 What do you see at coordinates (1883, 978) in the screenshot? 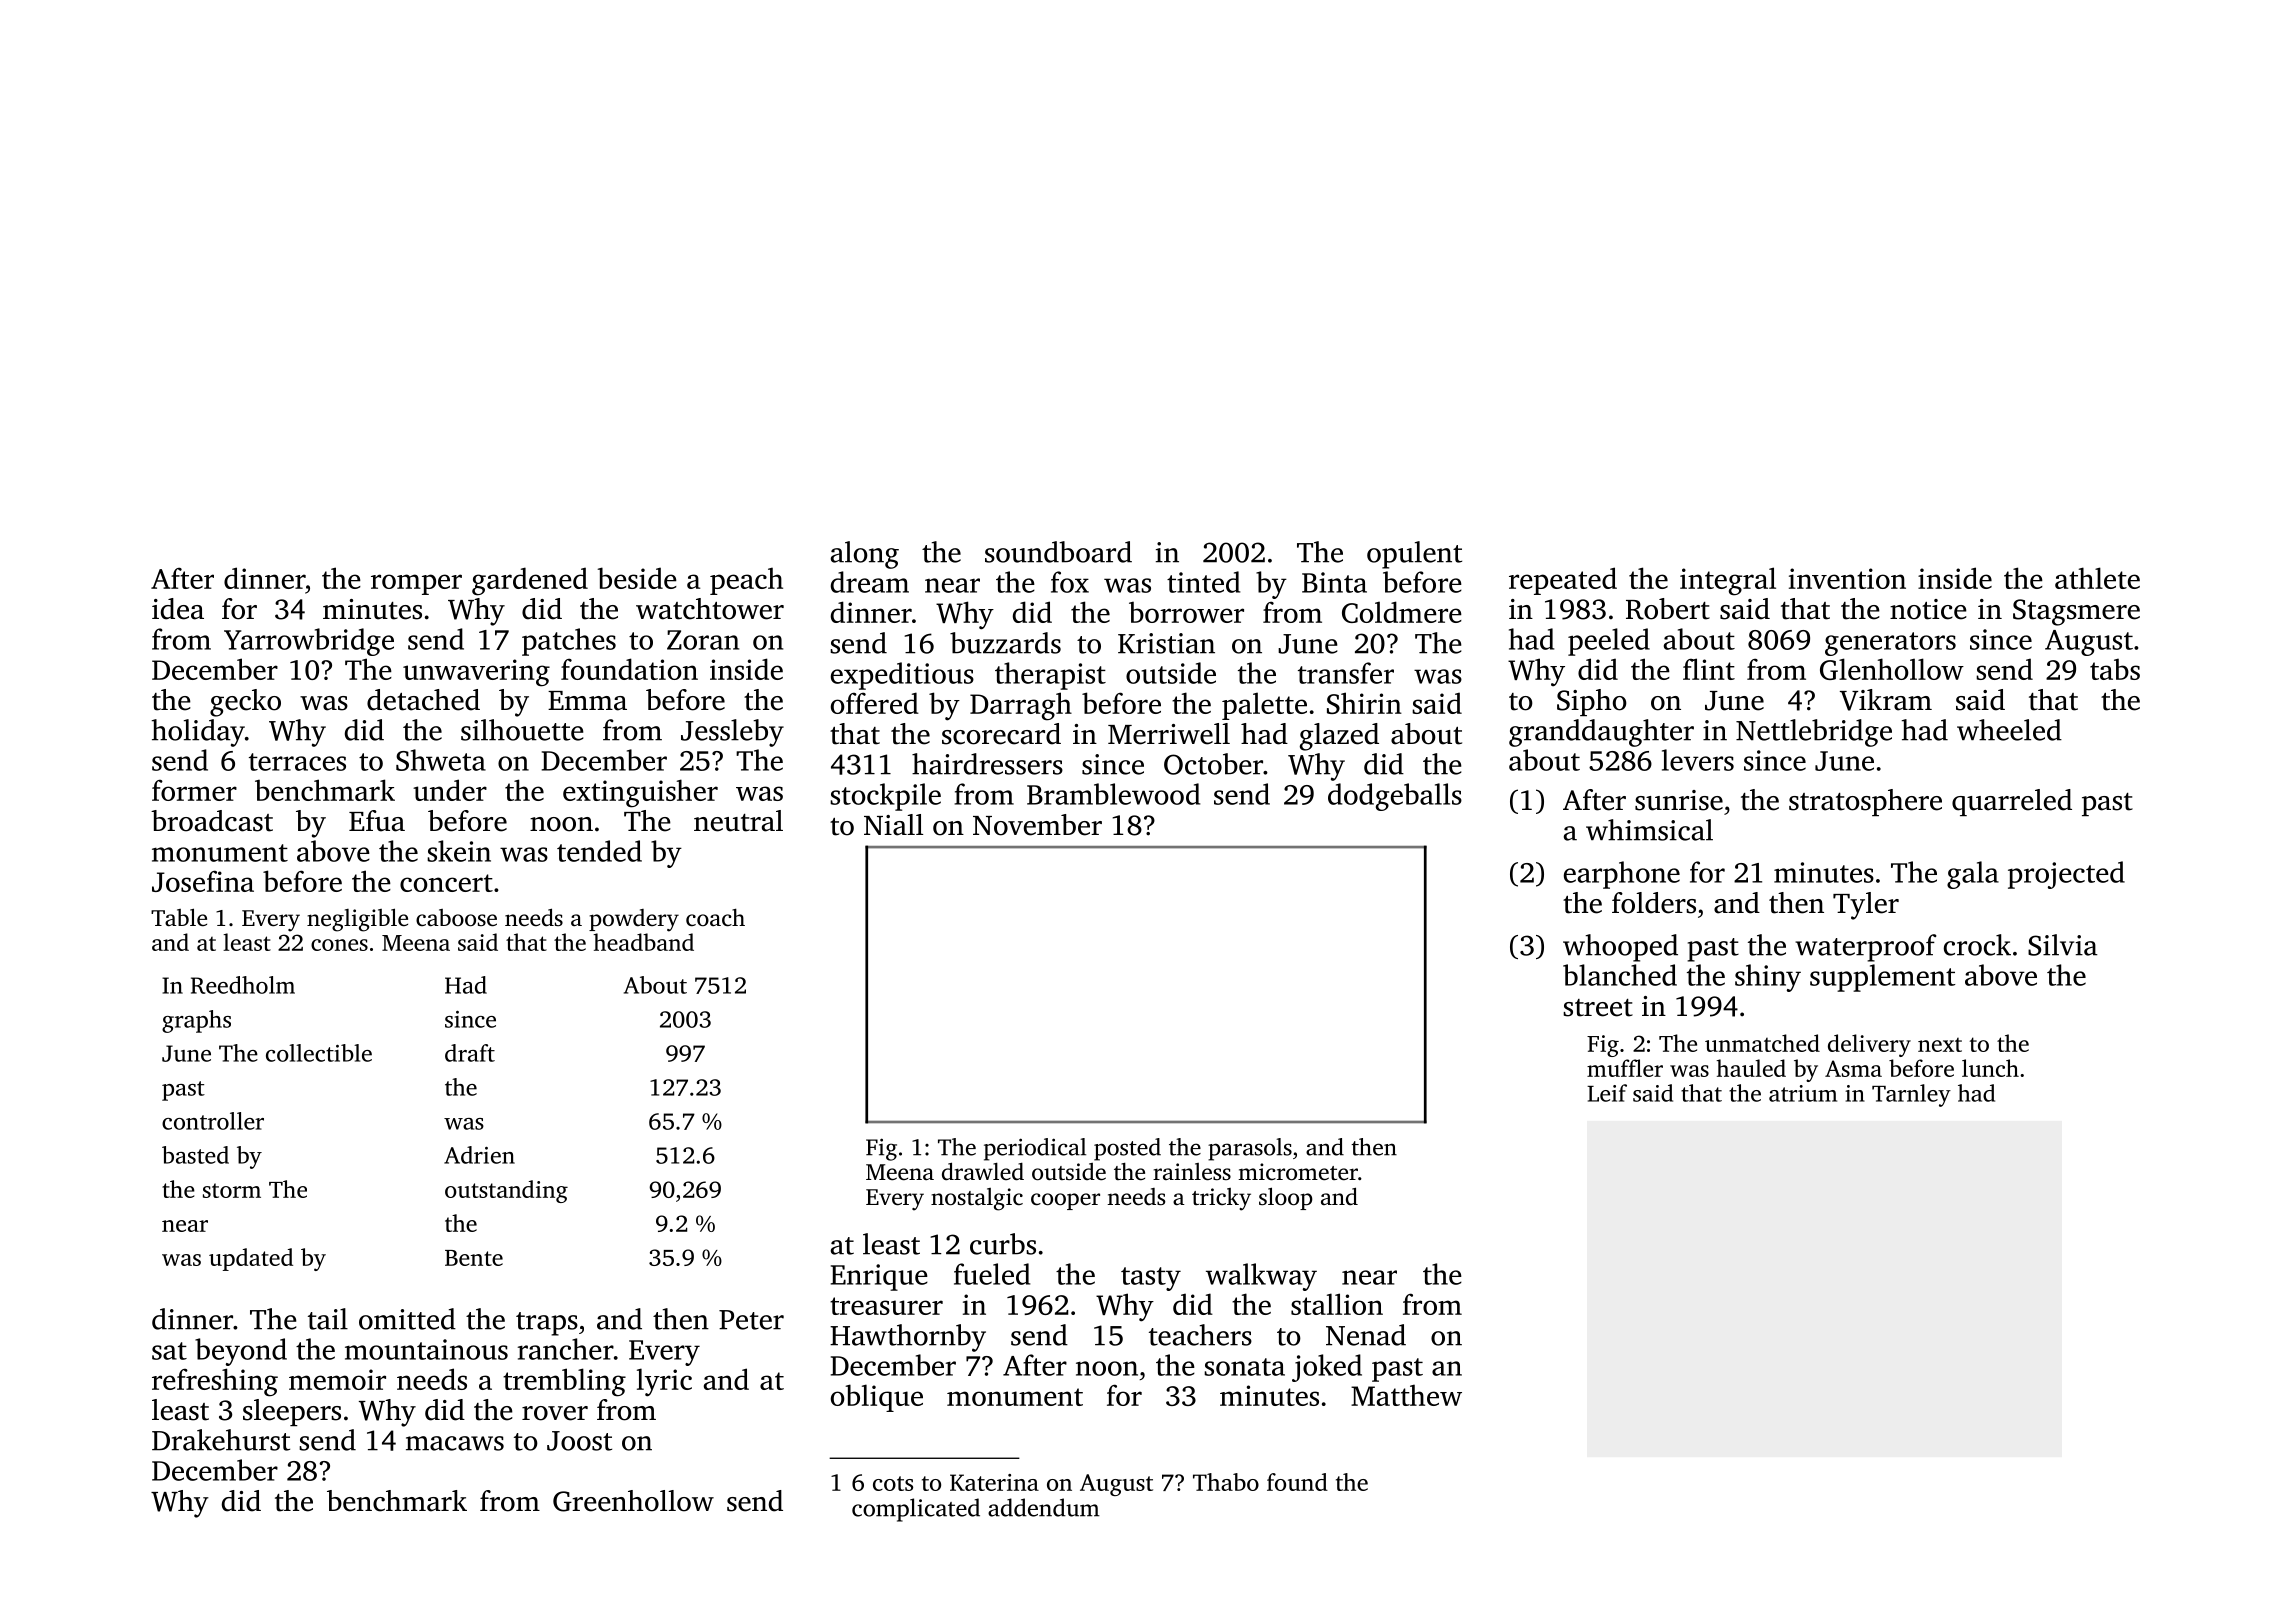
I see `supplement` at bounding box center [1883, 978].
